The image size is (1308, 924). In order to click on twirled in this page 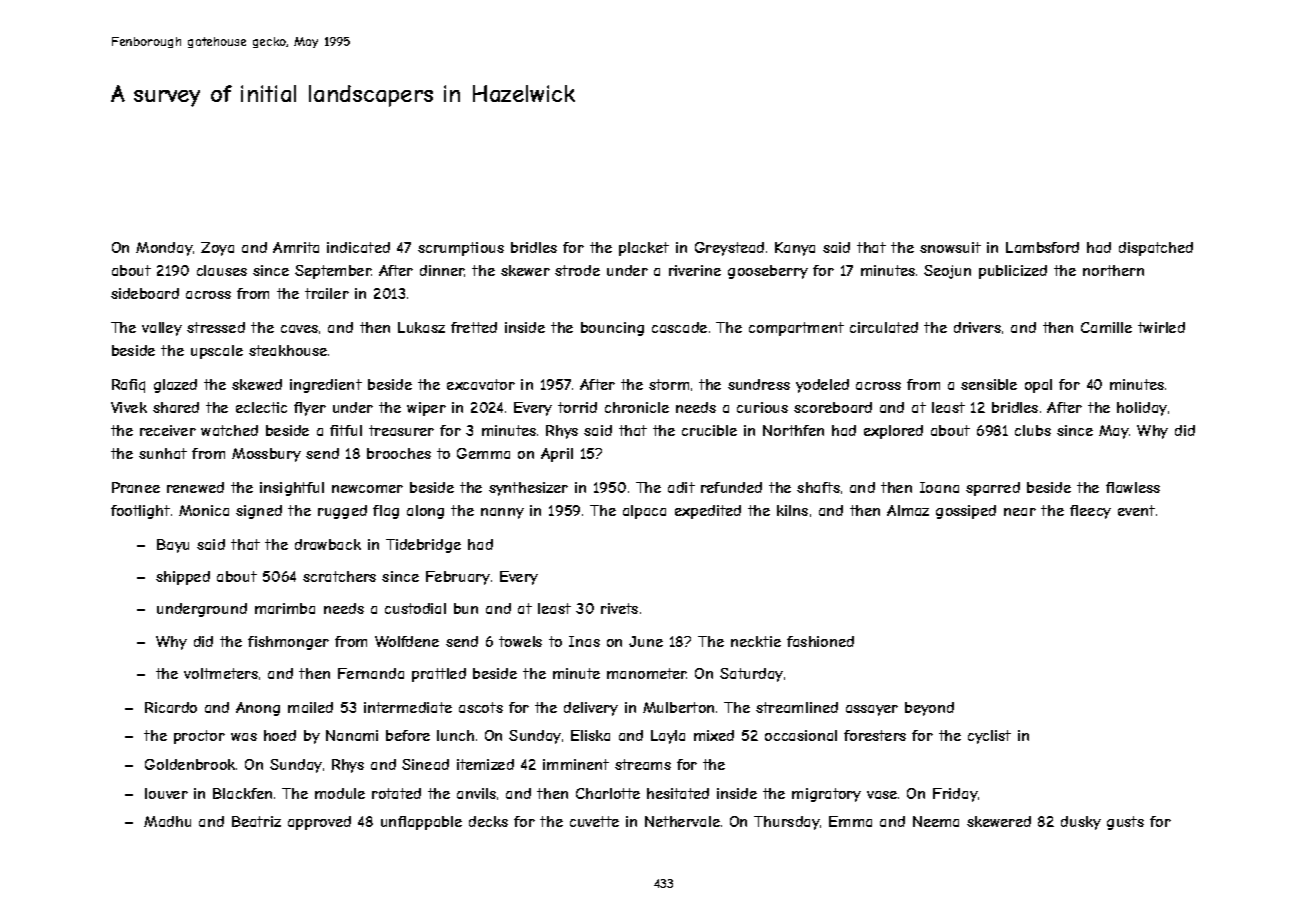, I will do `click(1161, 327)`.
